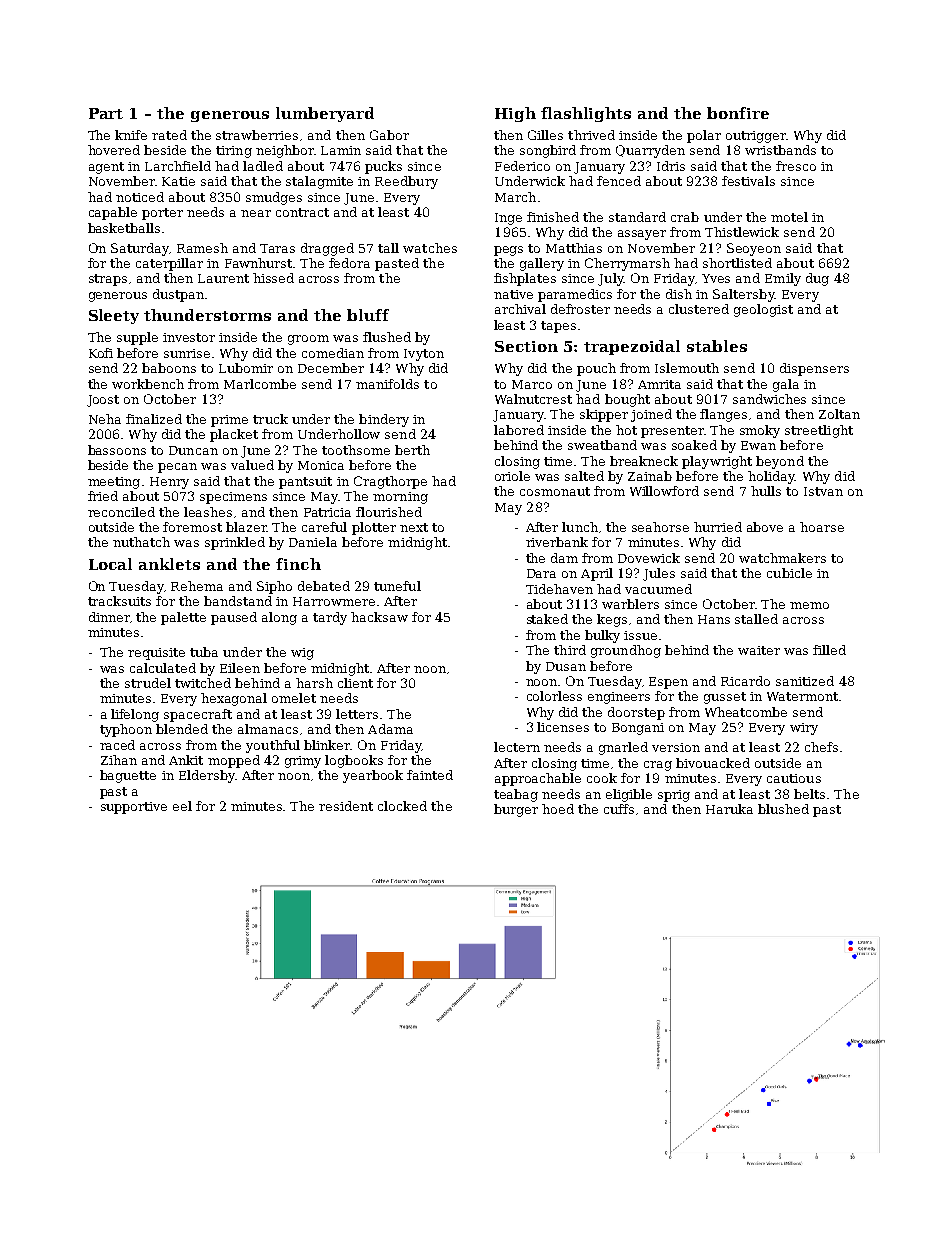  I want to click on strudel, so click(148, 683).
